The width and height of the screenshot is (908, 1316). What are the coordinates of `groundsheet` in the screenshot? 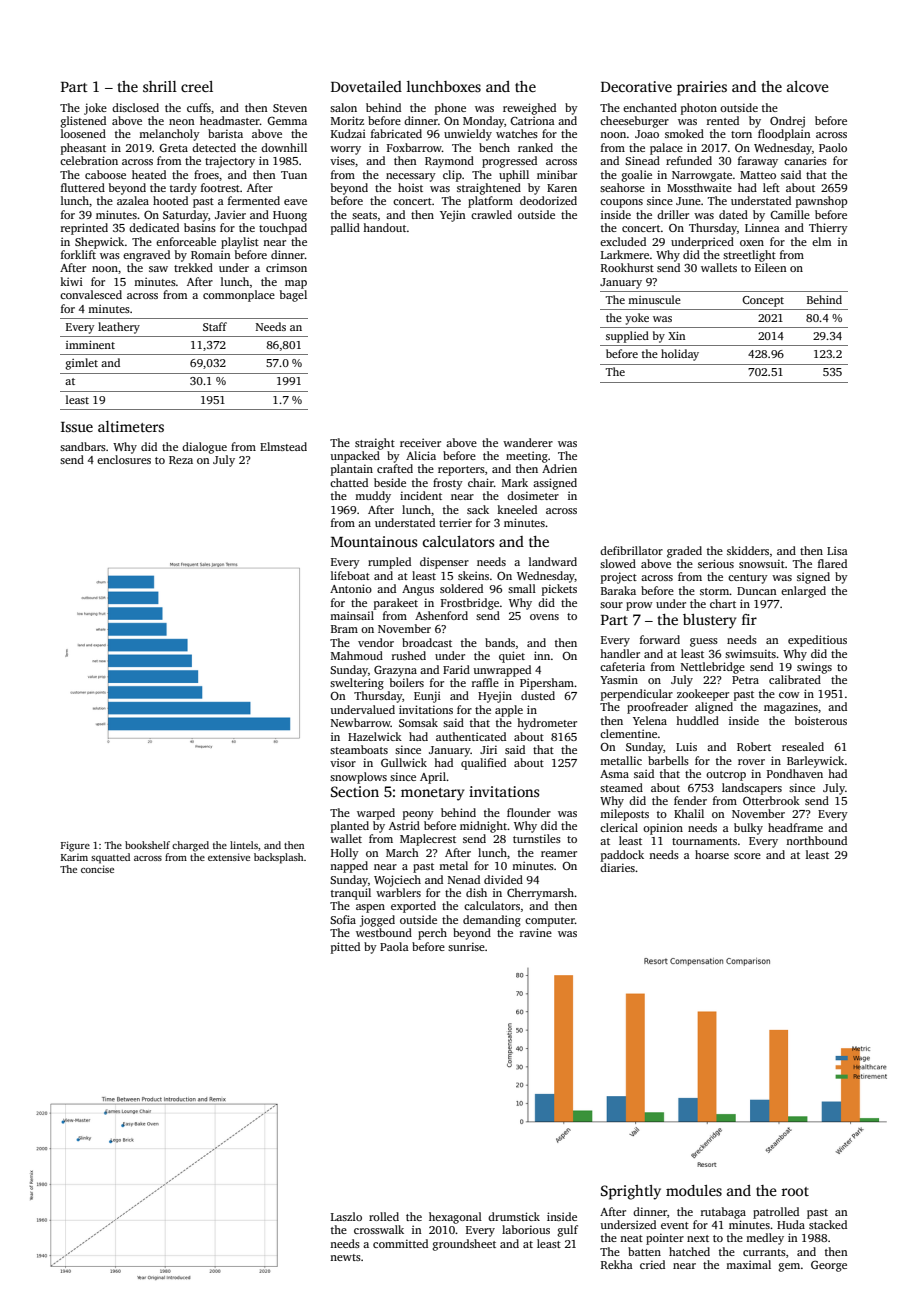 It's located at (464, 1245).
